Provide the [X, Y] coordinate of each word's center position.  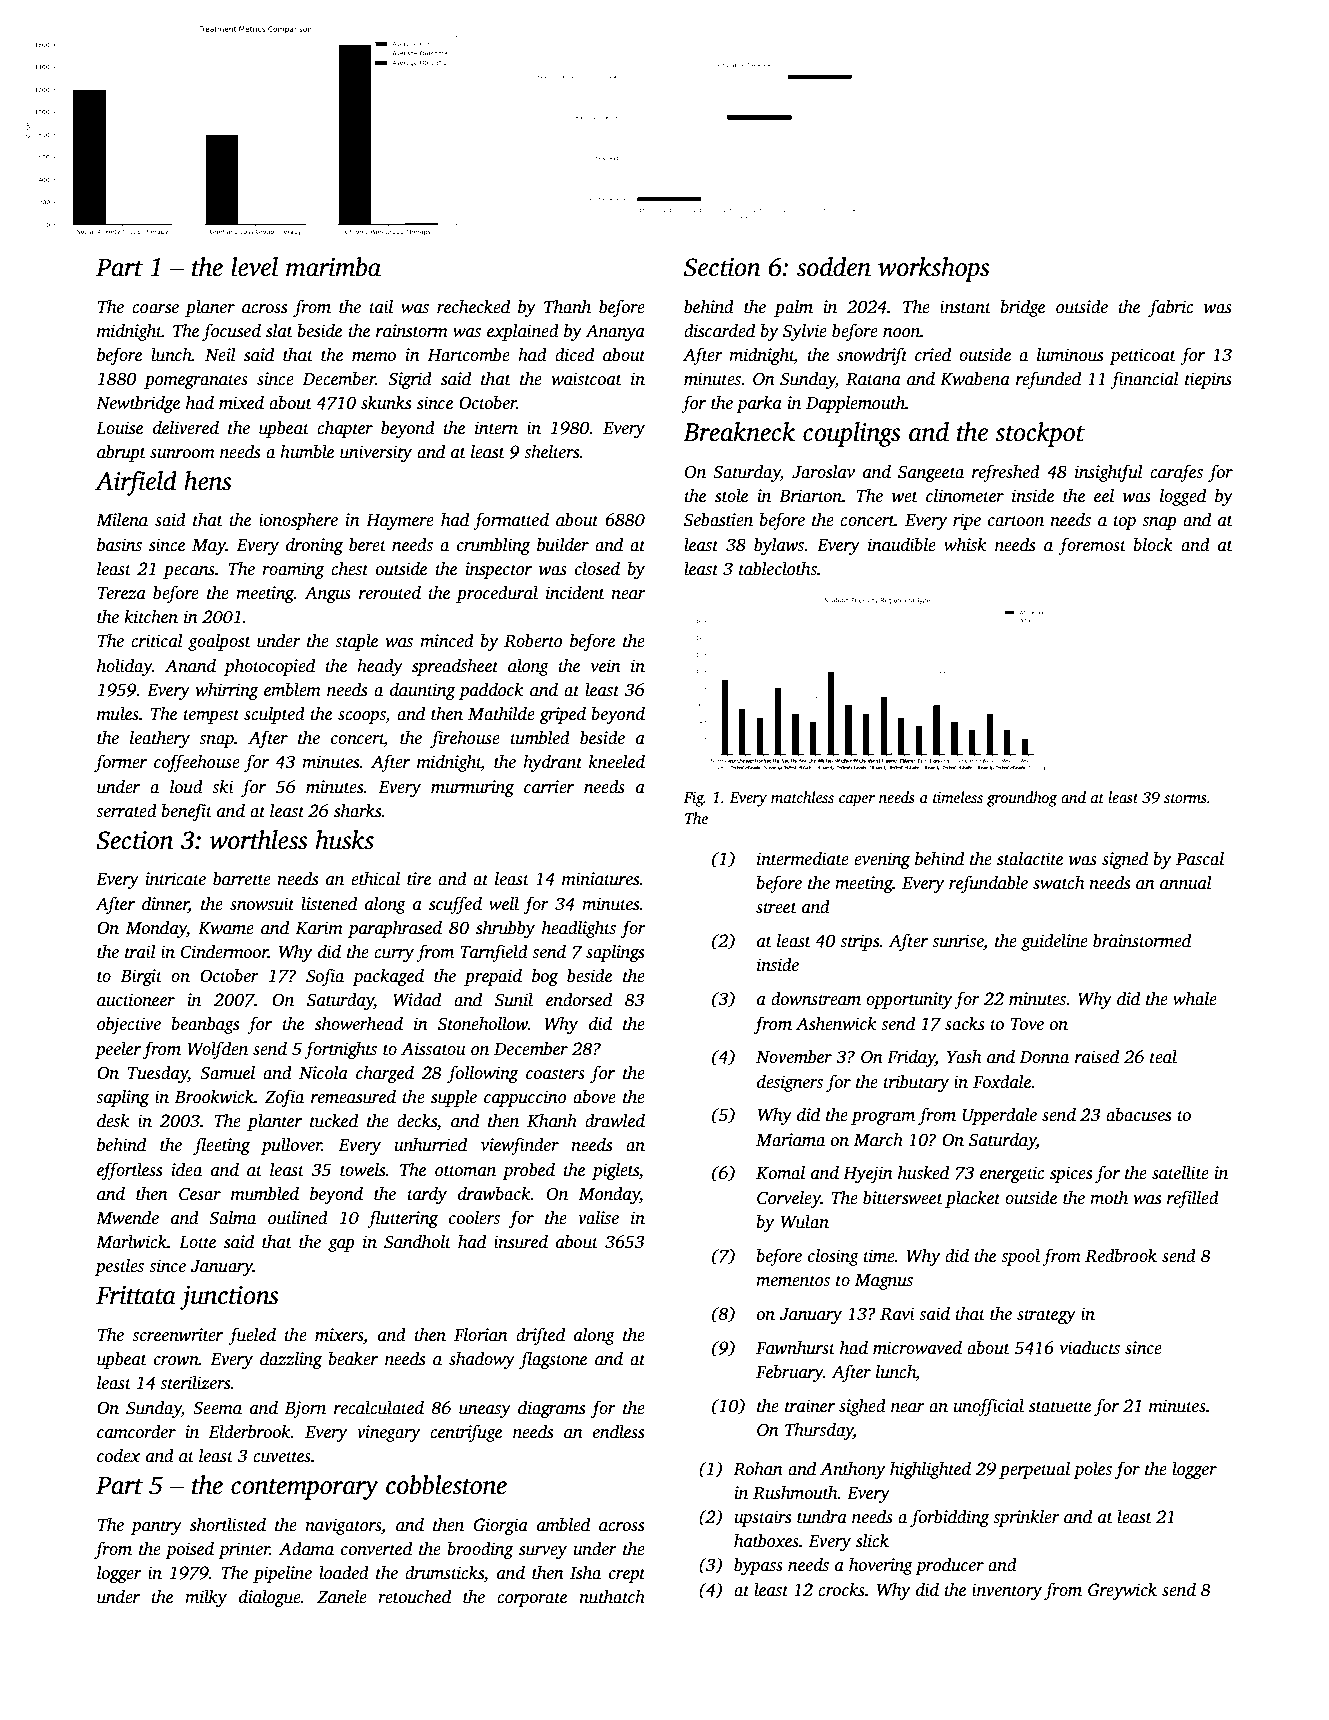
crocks [841, 1590]
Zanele [342, 1596]
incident [575, 592]
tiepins [1208, 380]
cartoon [1016, 521]
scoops [362, 717]
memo [374, 357]
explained [523, 332]
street [776, 908]
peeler [118, 1050]
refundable [988, 884]
